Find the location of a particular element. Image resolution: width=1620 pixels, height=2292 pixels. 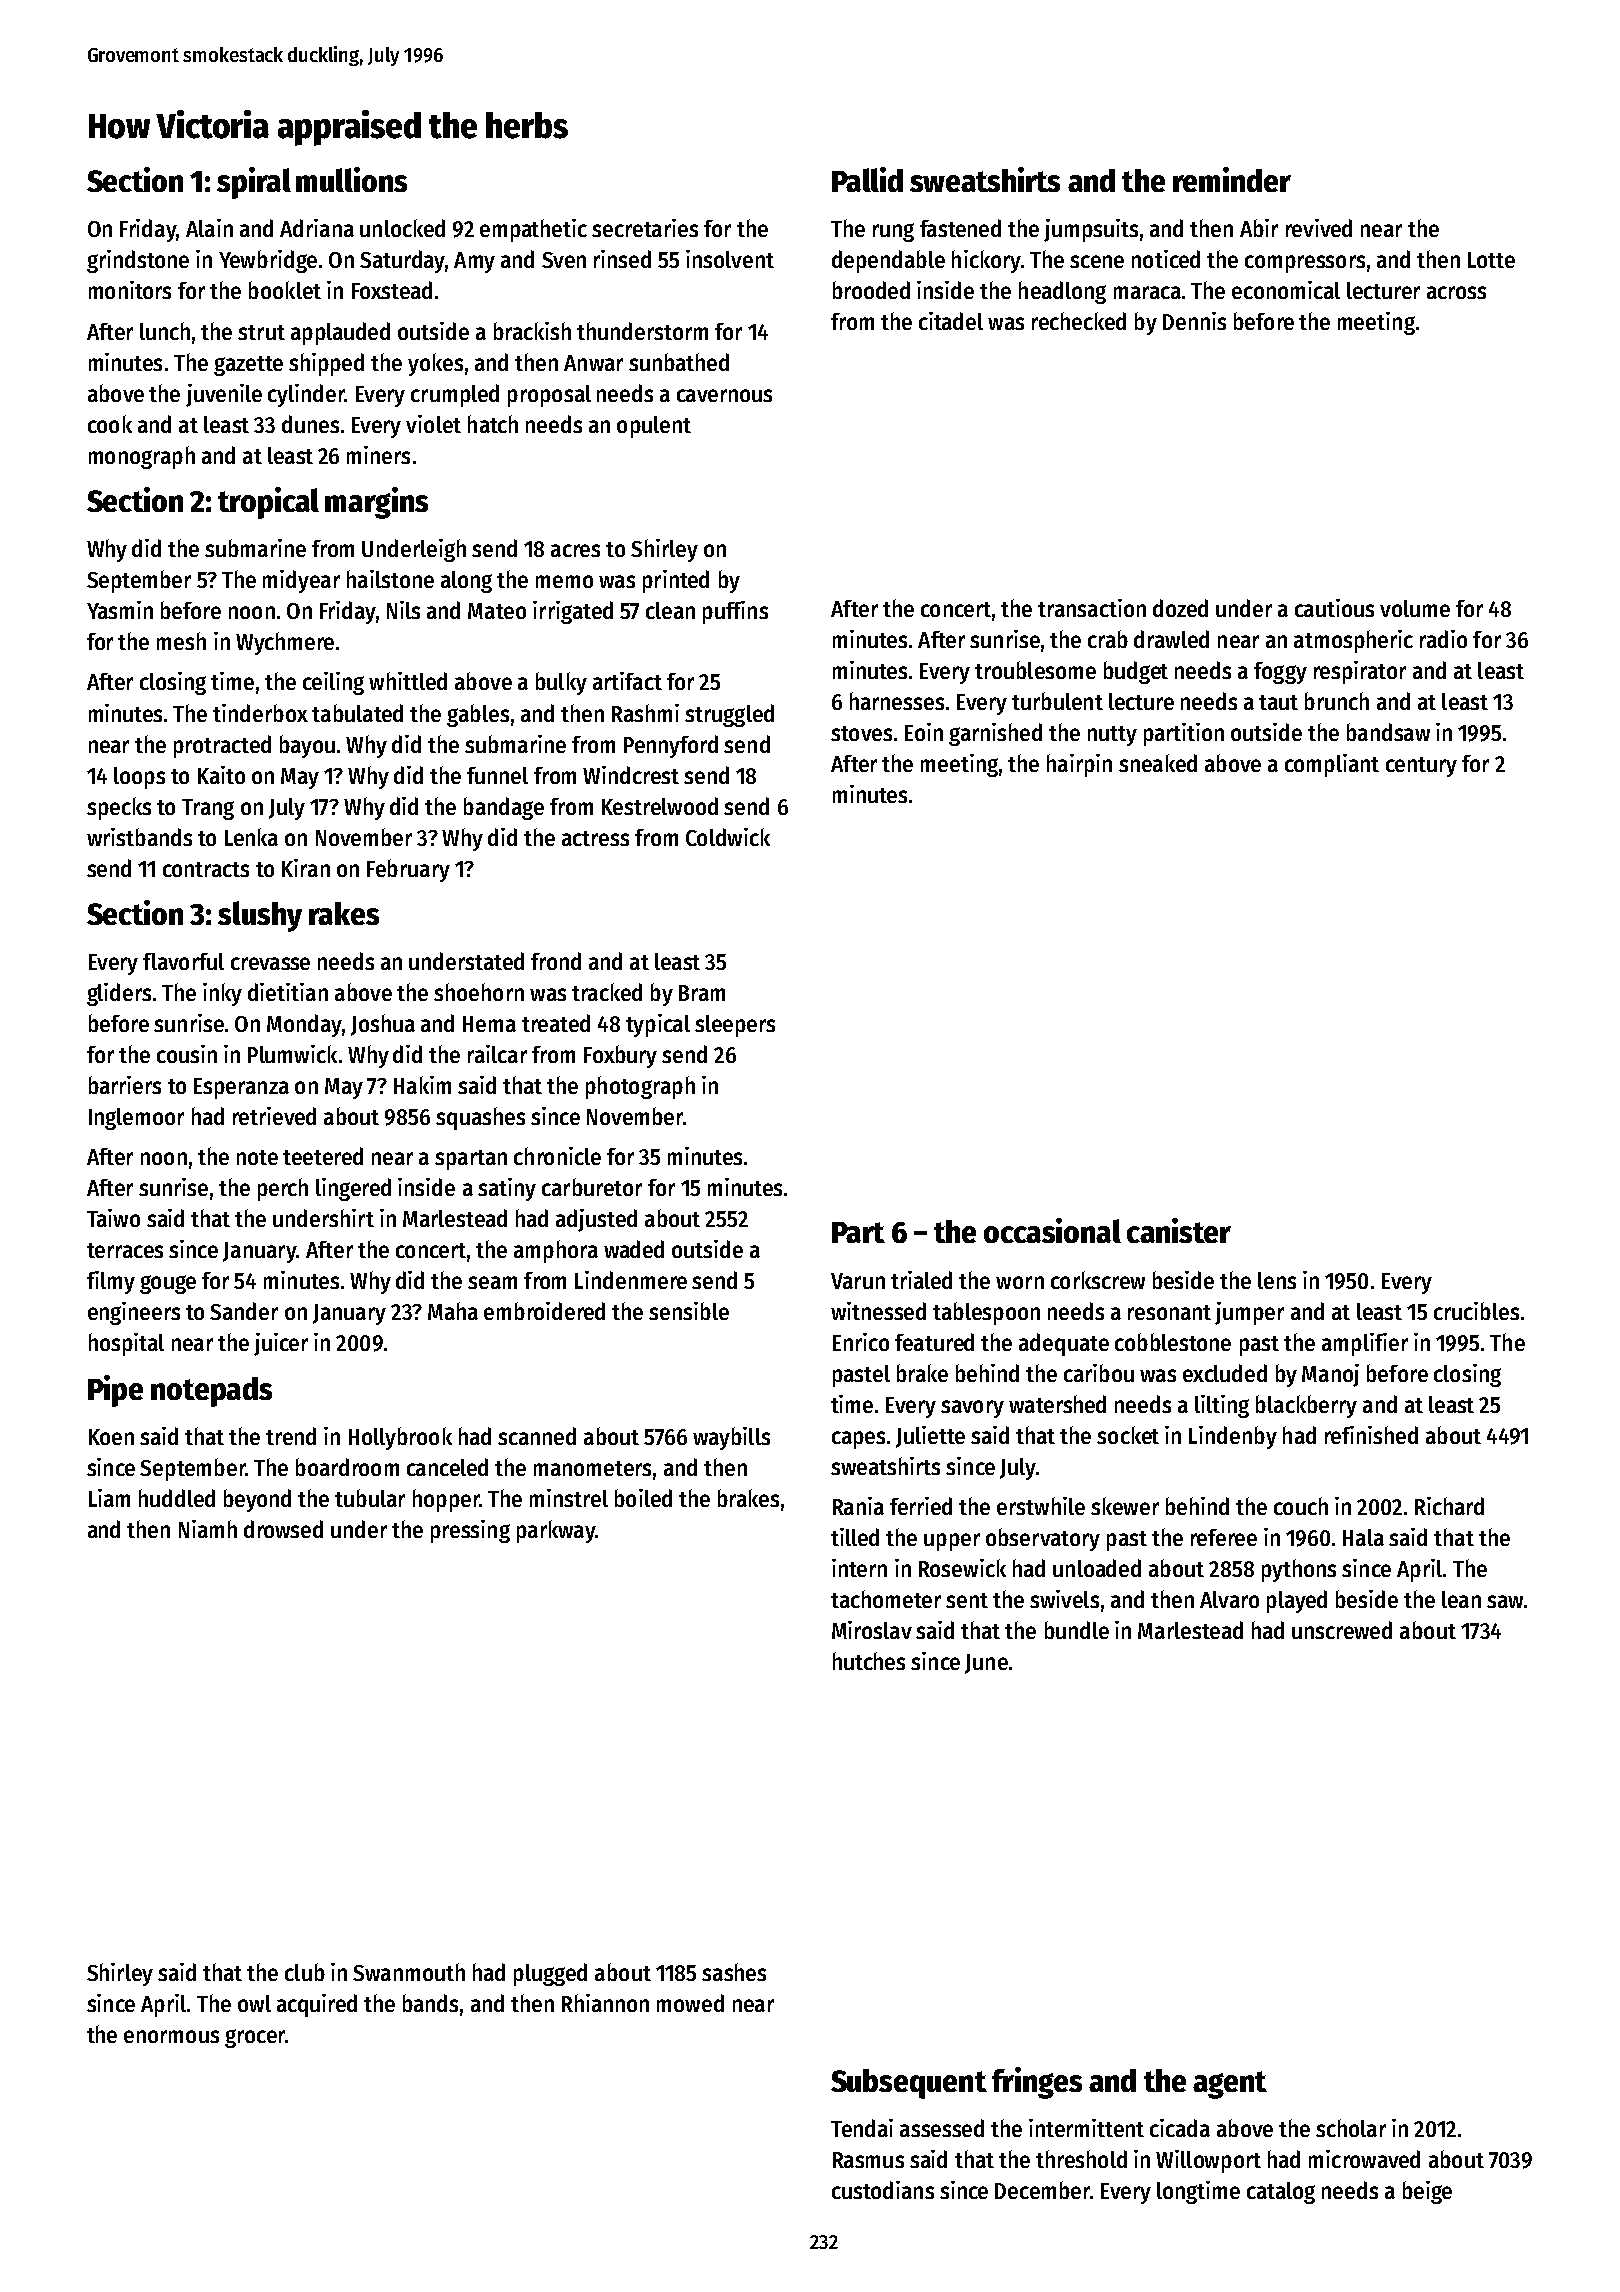

spiral is located at coordinates (254, 183).
